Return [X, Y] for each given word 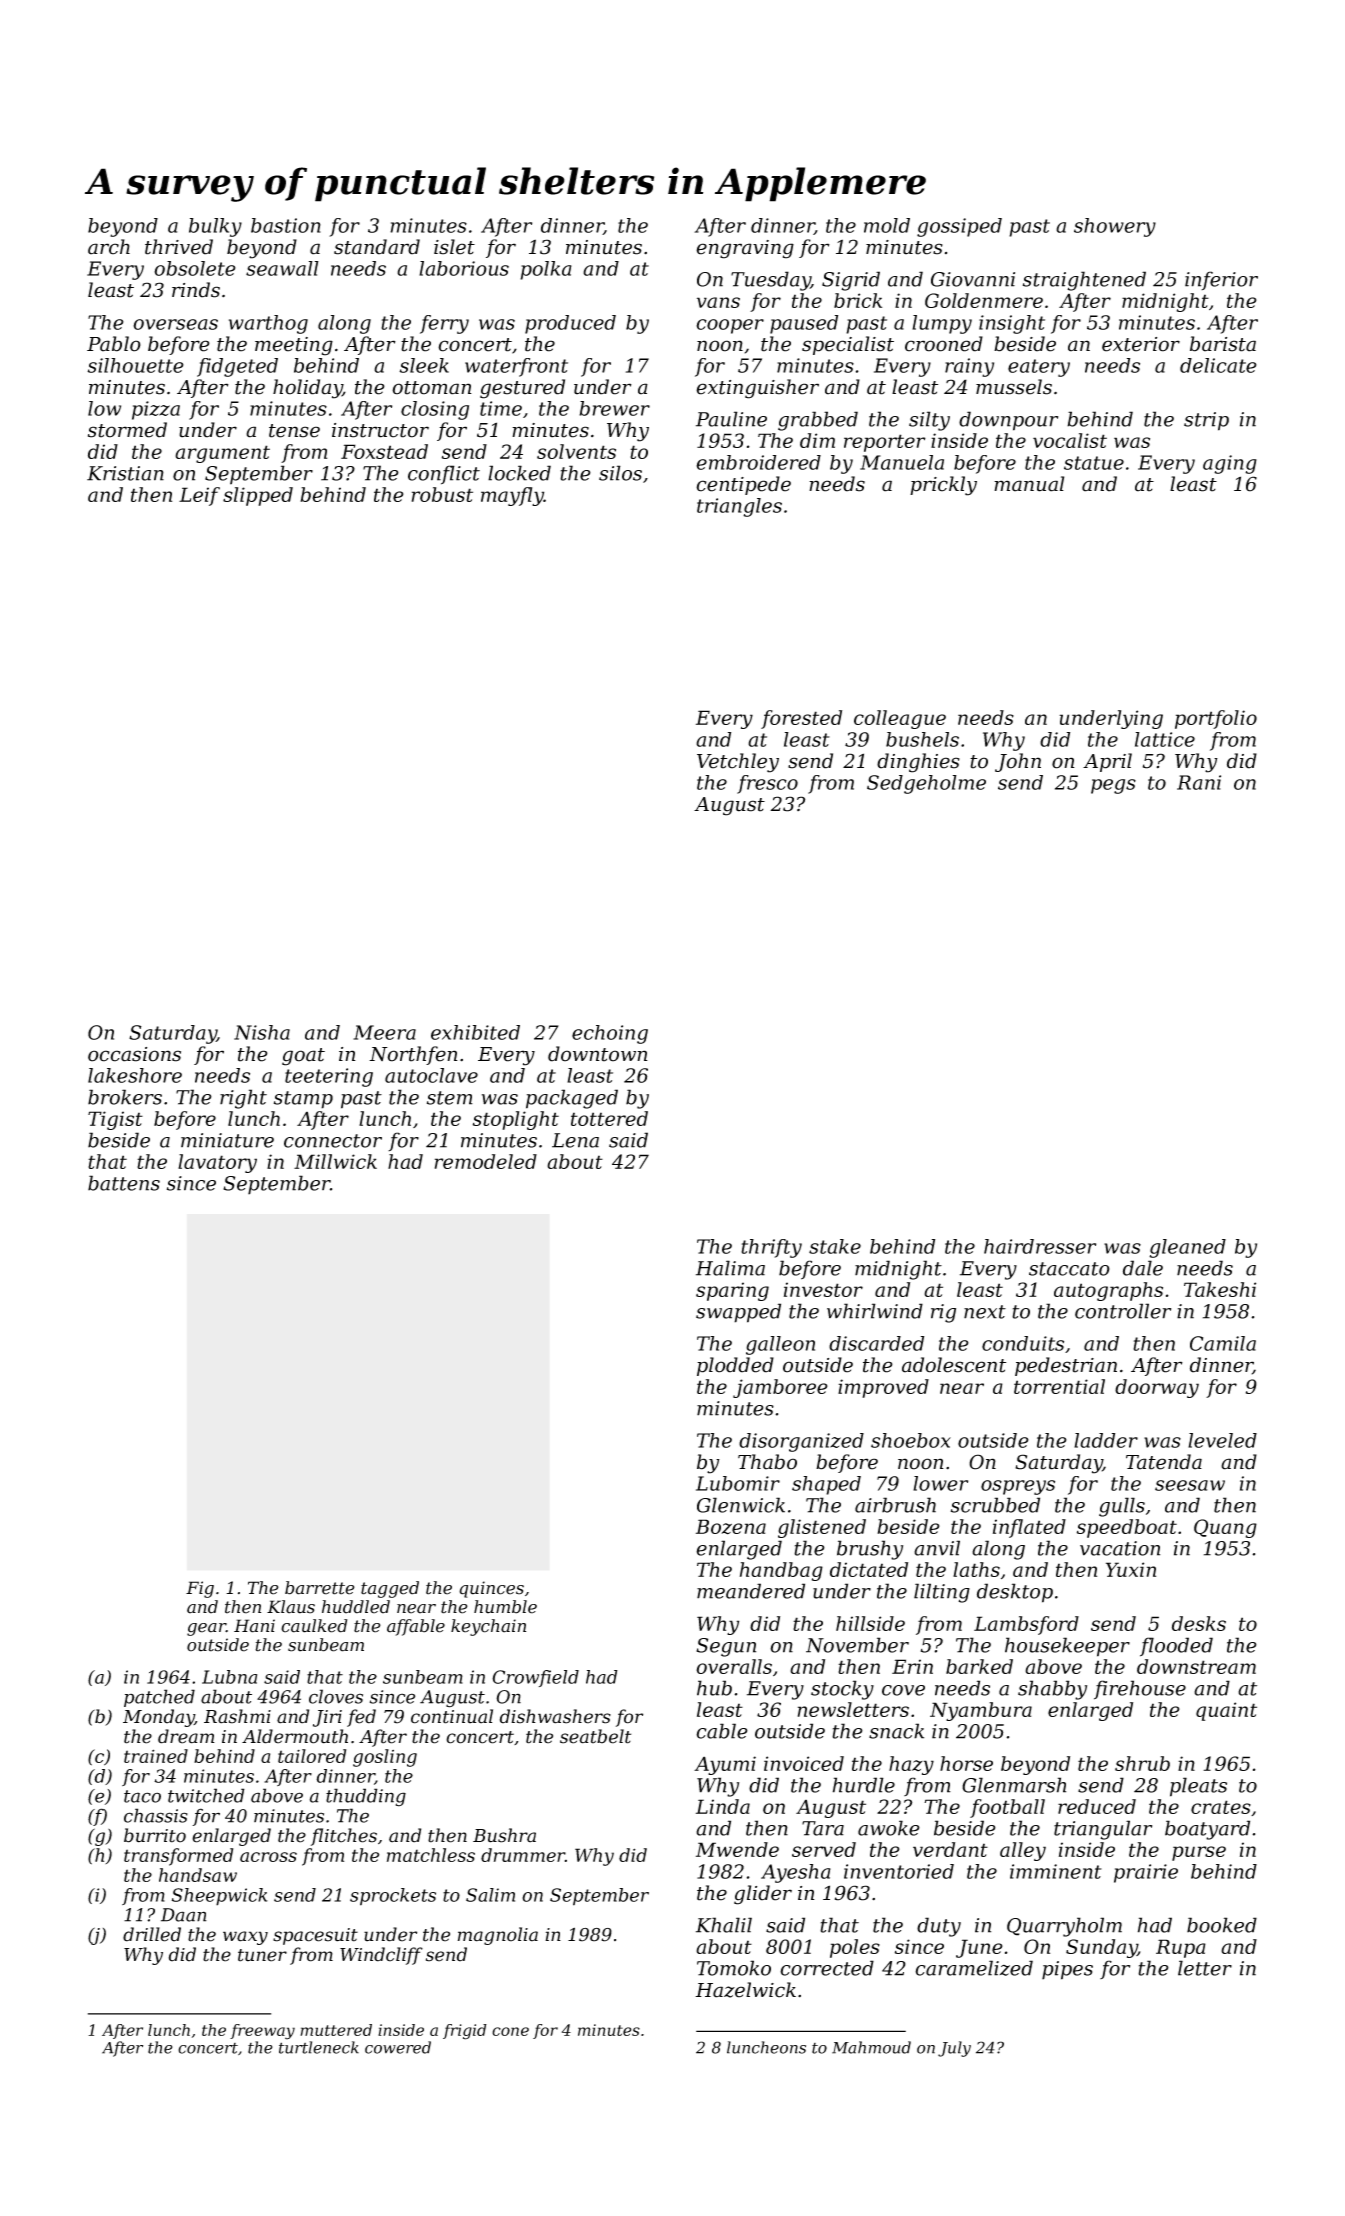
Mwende [737, 1849]
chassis [156, 1815]
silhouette [135, 365]
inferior [1221, 280]
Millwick [335, 1161]
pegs [1113, 786]
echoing [610, 1034]
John [1018, 762]
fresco [767, 784]
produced [570, 324]
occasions [134, 1054]
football [1007, 1808]
